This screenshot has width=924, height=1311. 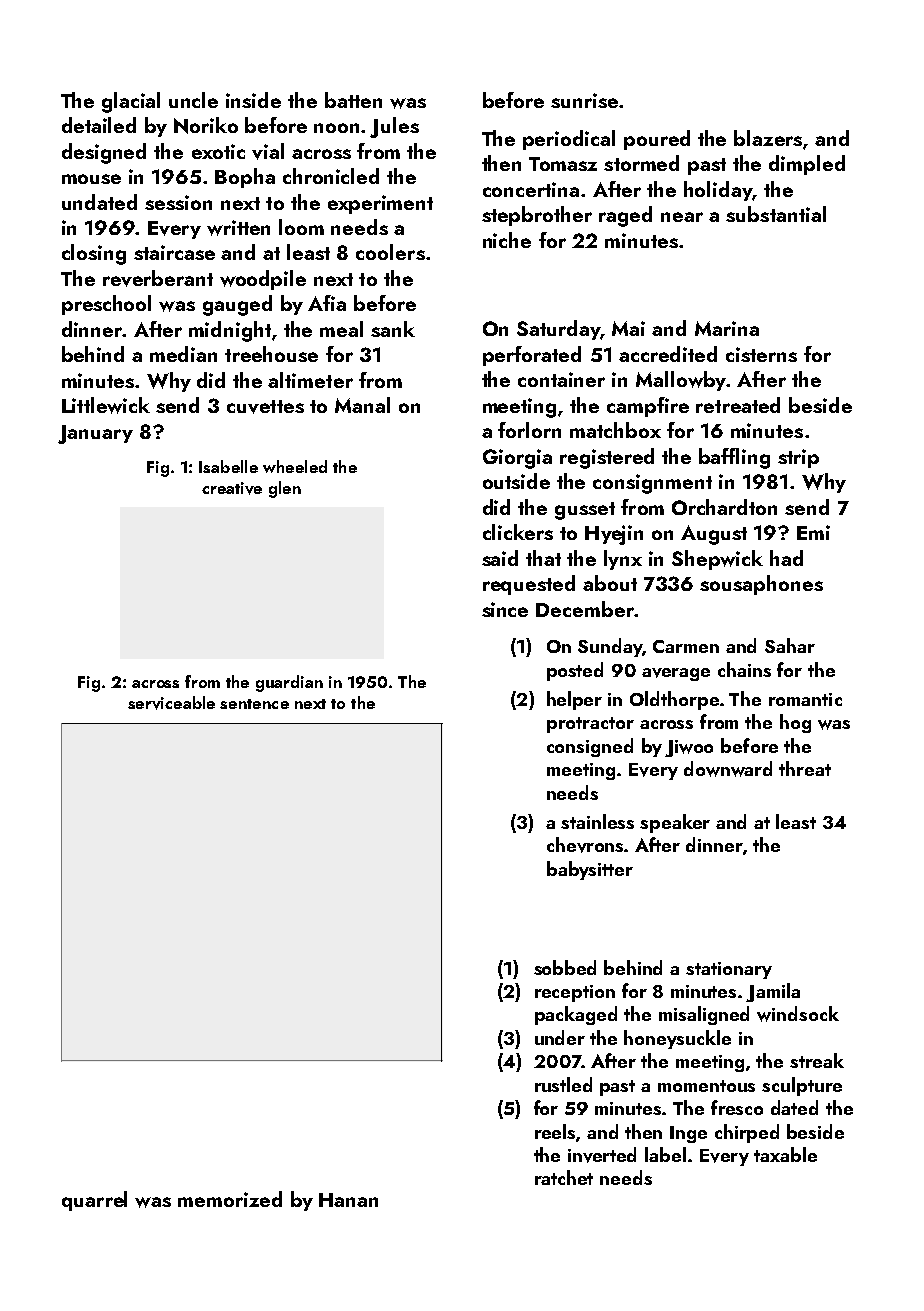 What do you see at coordinates (106, 305) in the screenshot?
I see `preschool` at bounding box center [106, 305].
